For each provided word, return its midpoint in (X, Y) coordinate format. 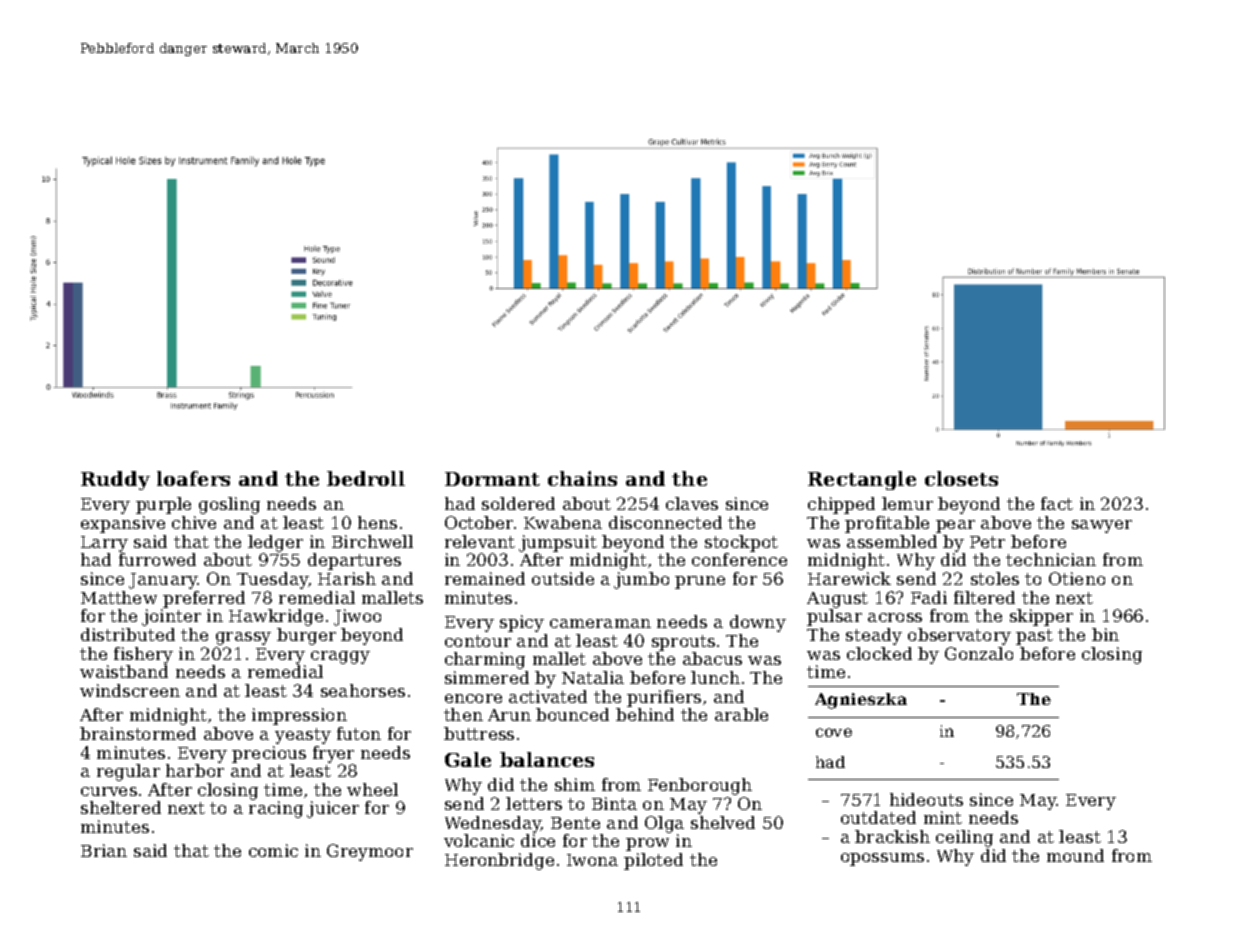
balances (547, 759)
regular (128, 772)
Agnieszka (861, 701)
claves (692, 503)
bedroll (366, 478)
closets (961, 478)
